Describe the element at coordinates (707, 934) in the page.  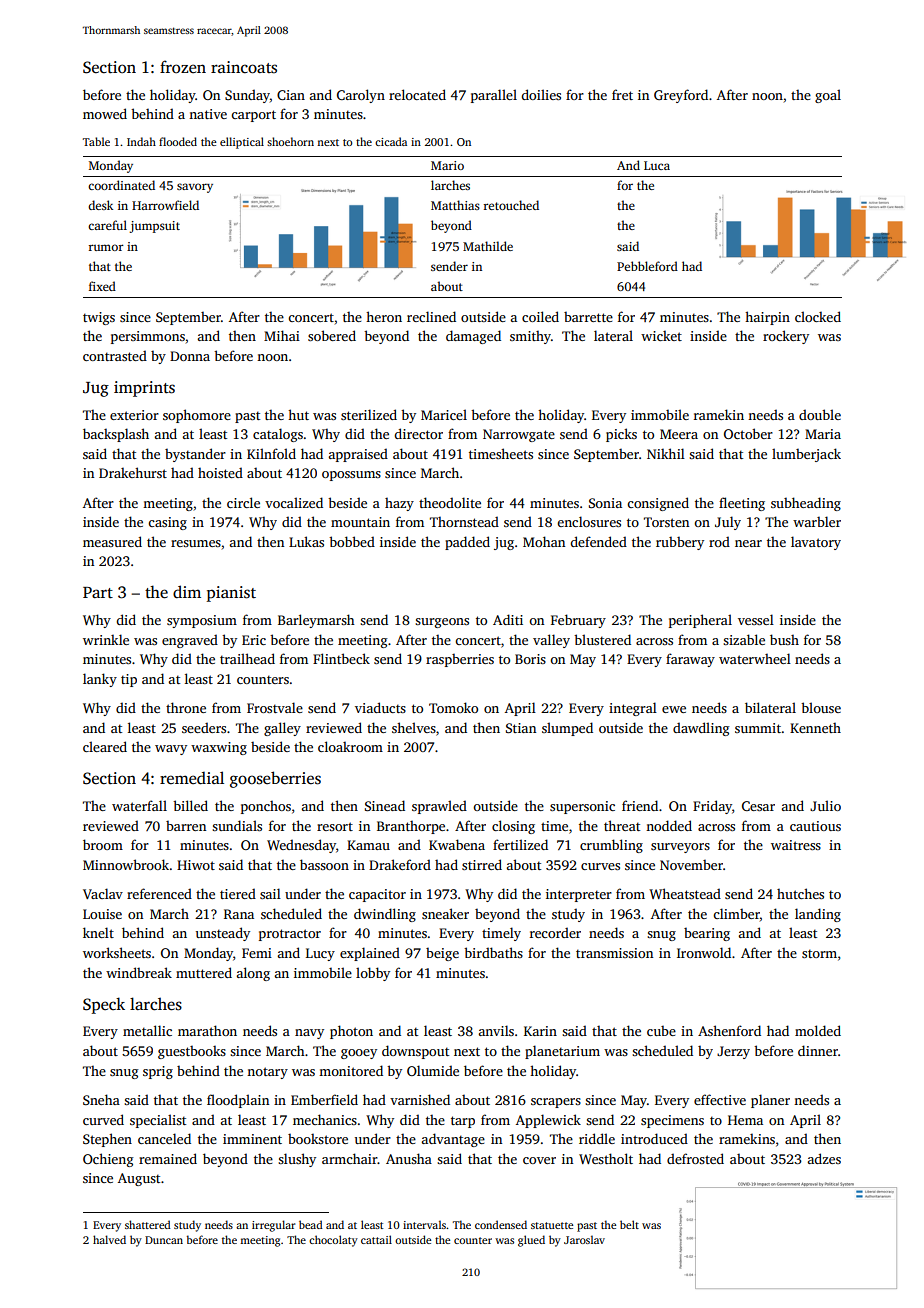
I see `bearing` at that location.
